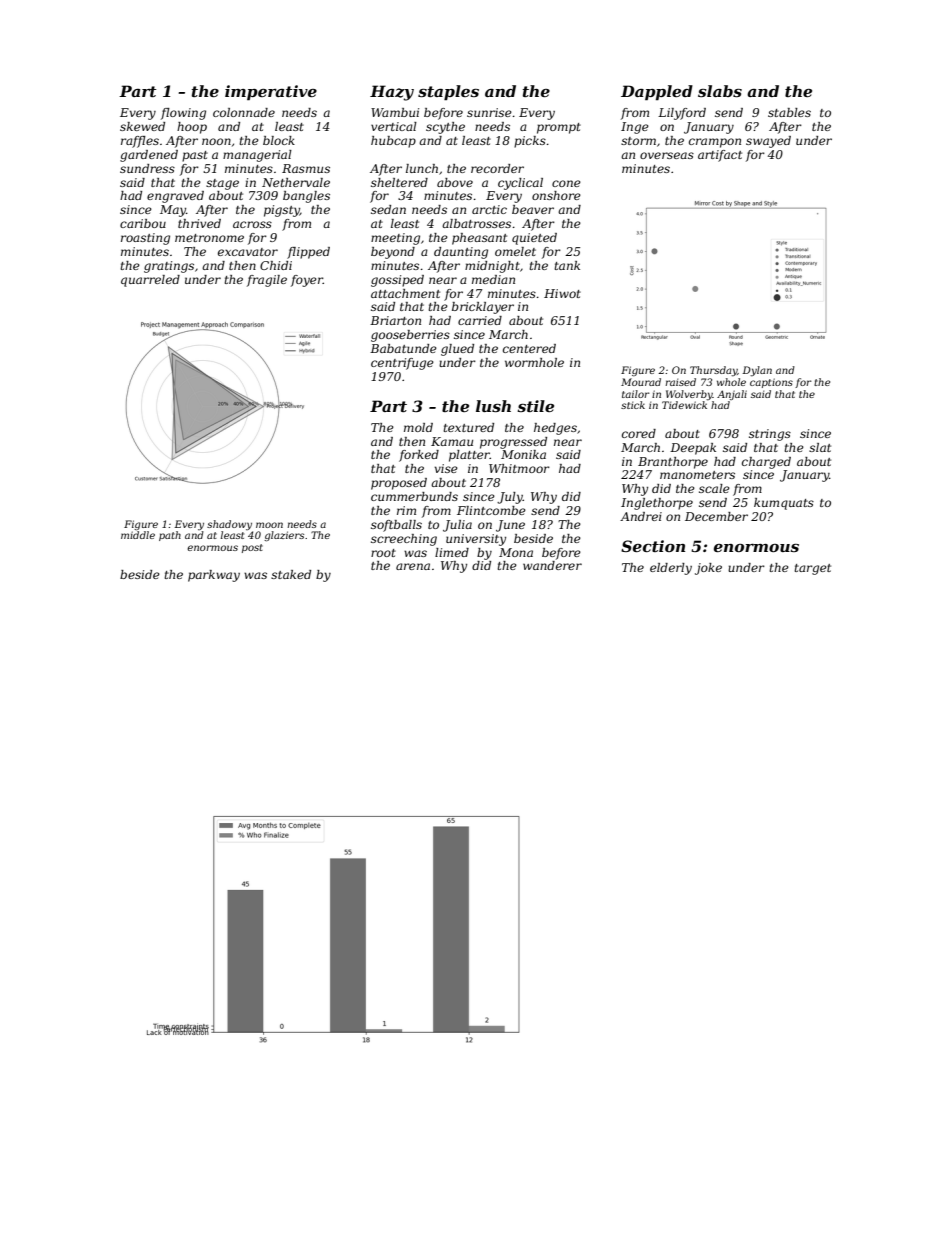  Describe the element at coordinates (455, 182) in the page. I see `above` at that location.
